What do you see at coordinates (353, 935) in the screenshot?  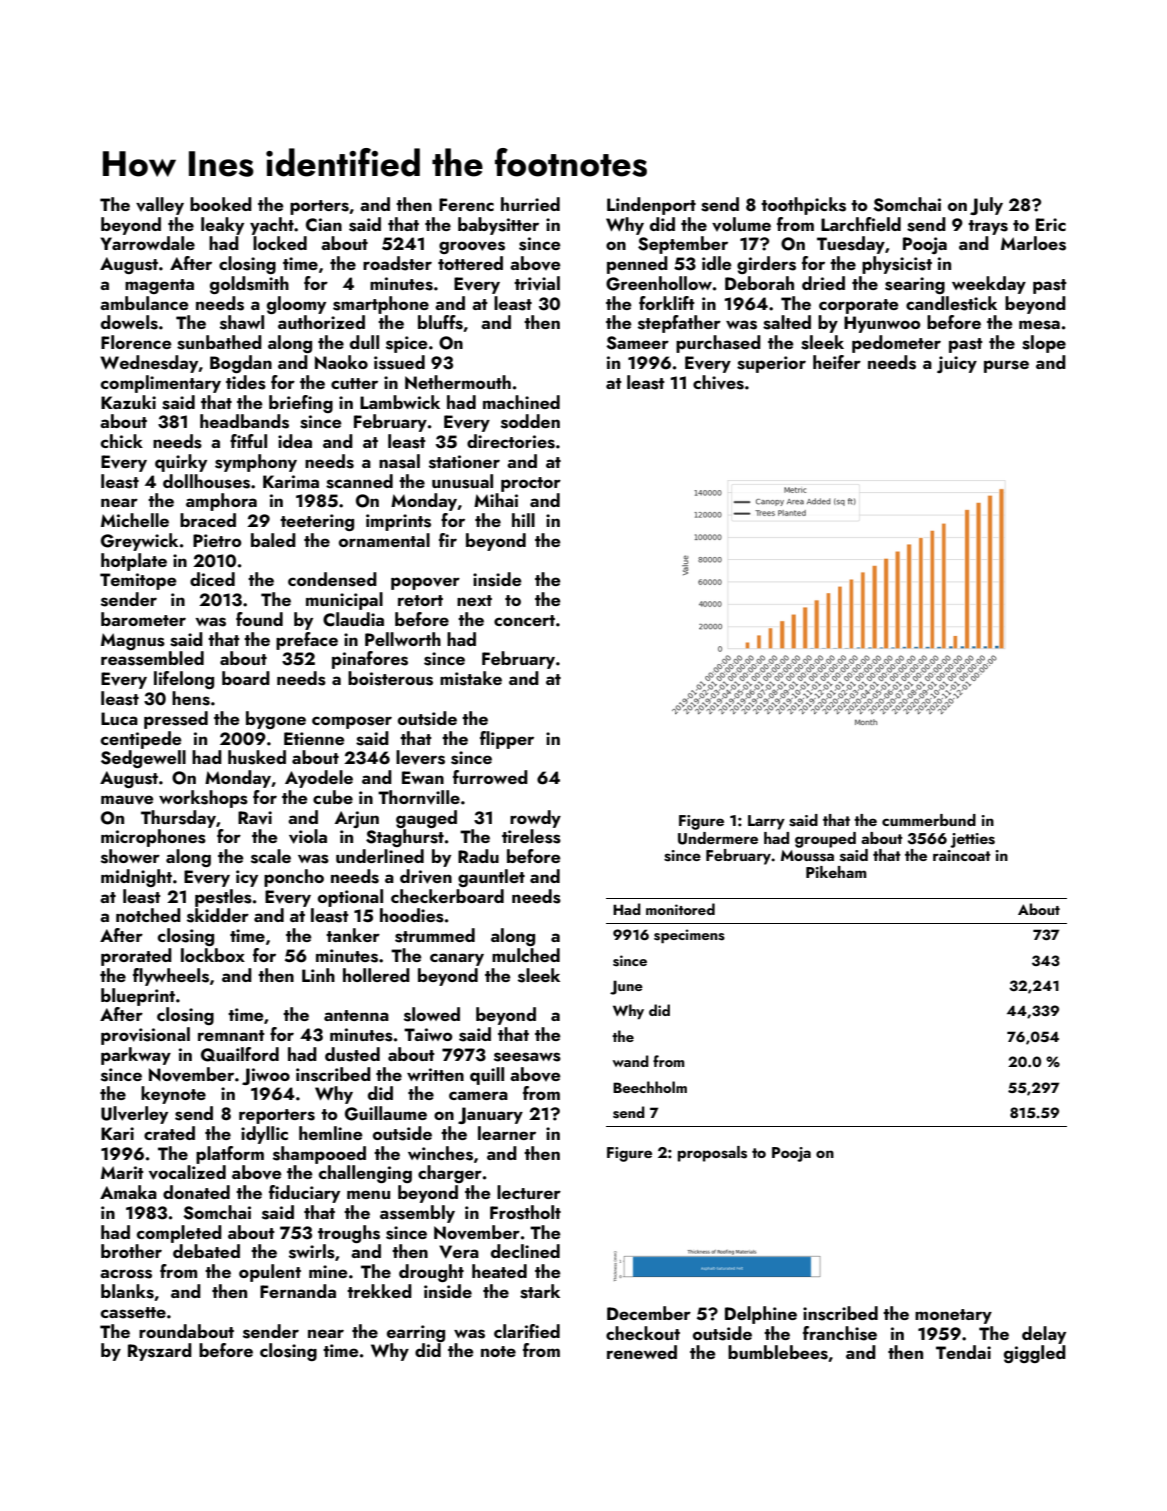 I see `tanker` at bounding box center [353, 935].
